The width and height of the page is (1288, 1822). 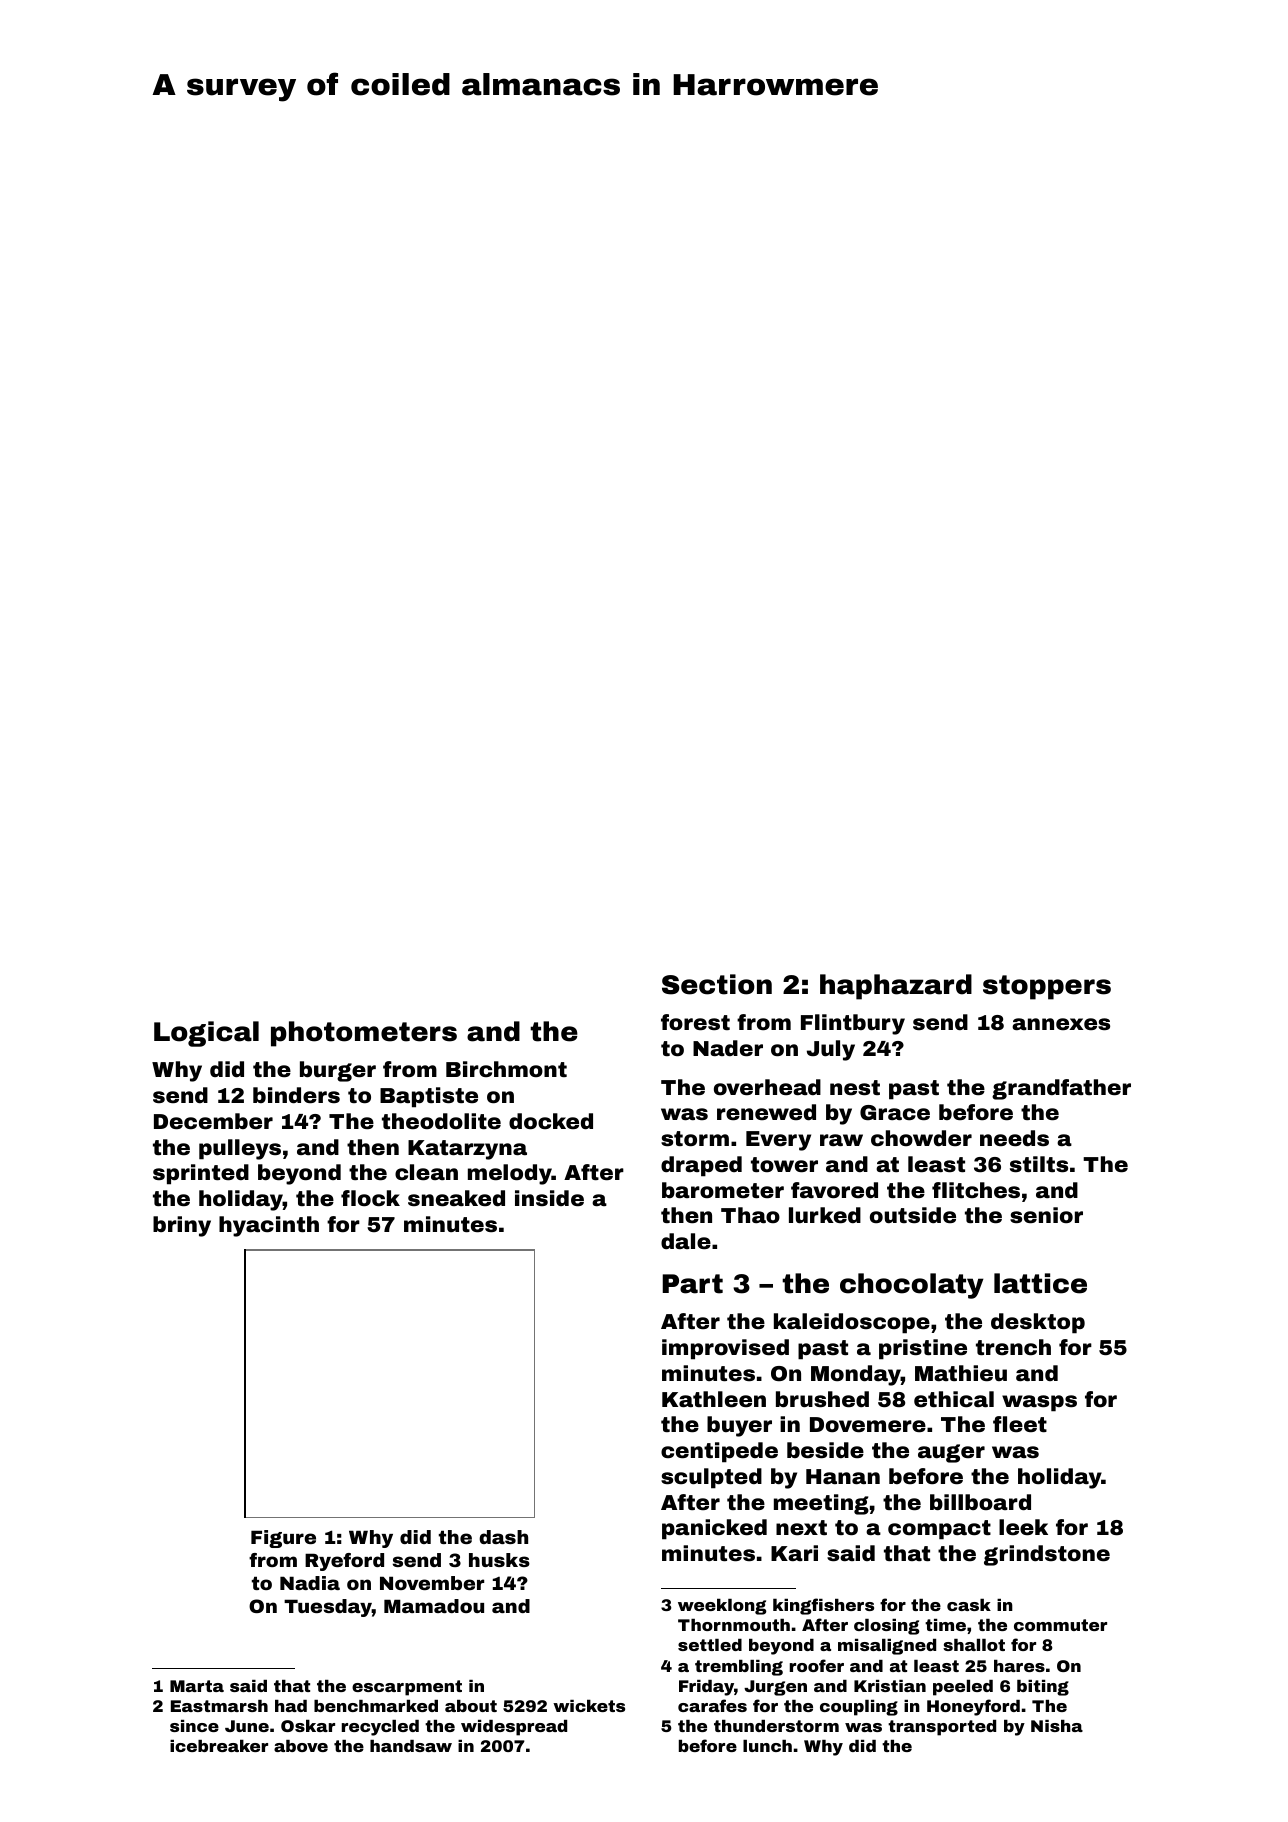 What do you see at coordinates (1043, 1688) in the page?
I see `biting` at bounding box center [1043, 1688].
